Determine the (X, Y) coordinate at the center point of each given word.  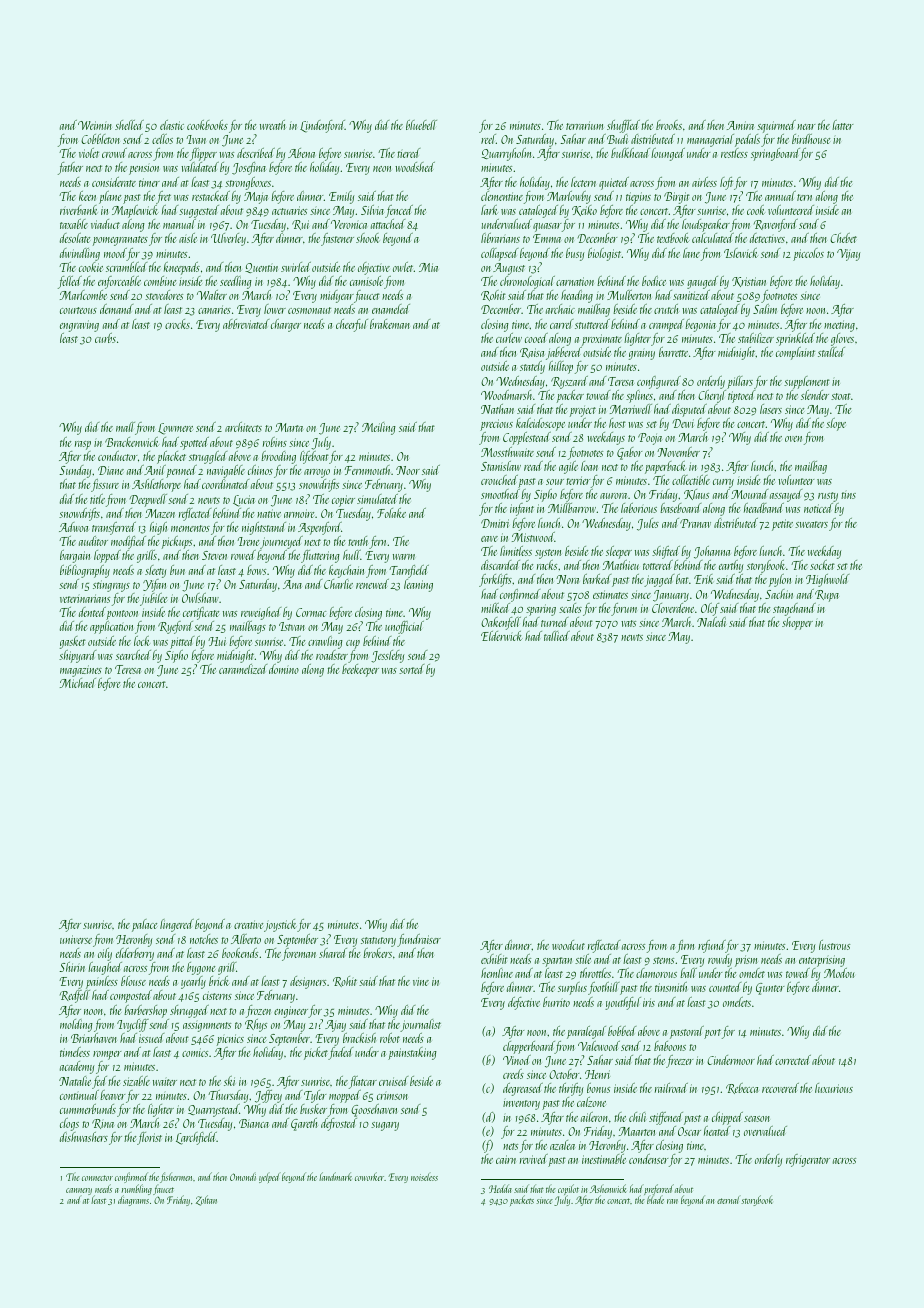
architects (243, 427)
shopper (797, 623)
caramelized (243, 669)
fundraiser (419, 940)
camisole (366, 281)
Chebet (843, 238)
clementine (502, 196)
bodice (654, 281)
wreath (273, 125)
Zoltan (206, 1200)
